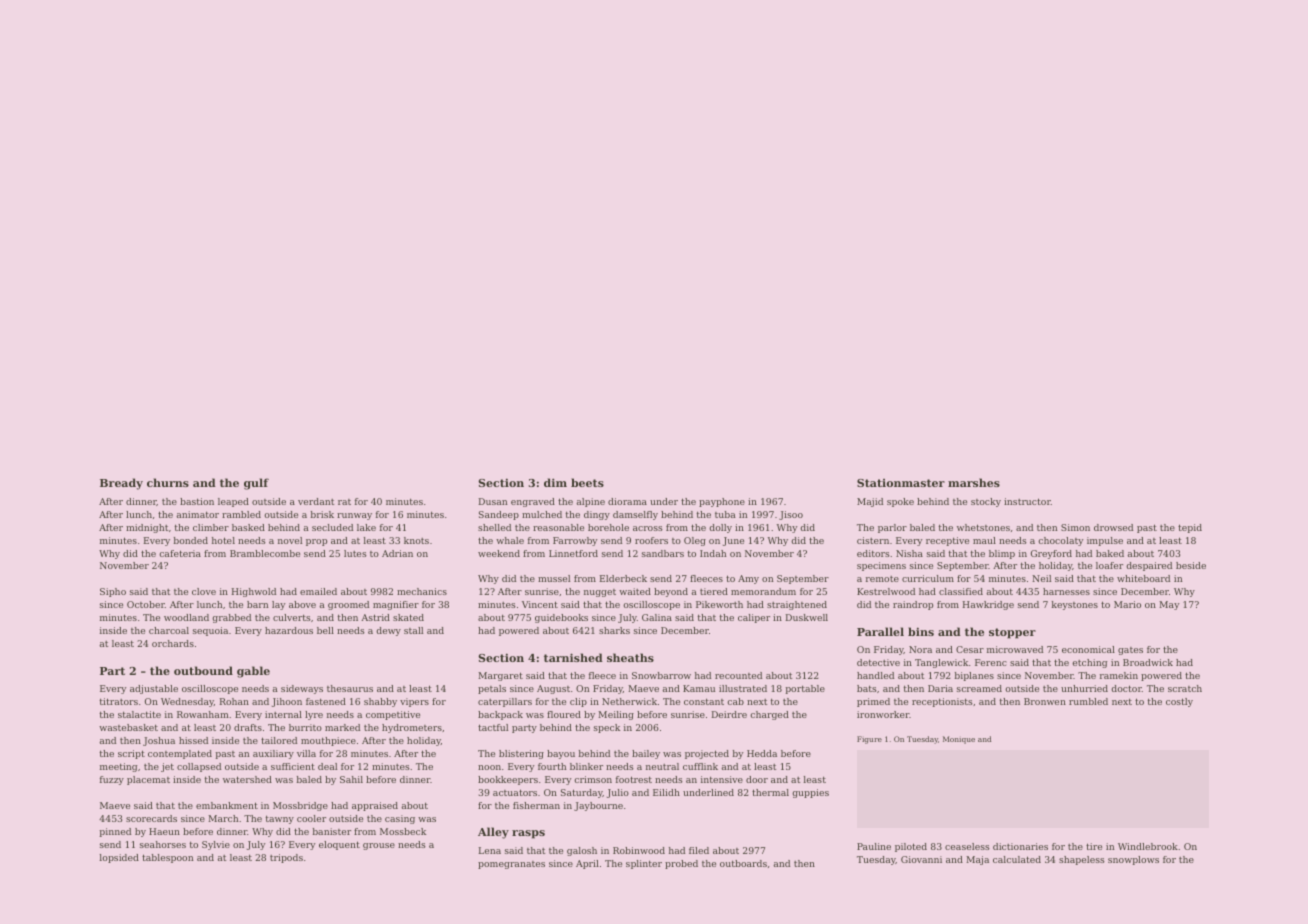 This document has width=1308, height=924. Describe the element at coordinates (810, 793) in the document. I see `guppies` at that location.
